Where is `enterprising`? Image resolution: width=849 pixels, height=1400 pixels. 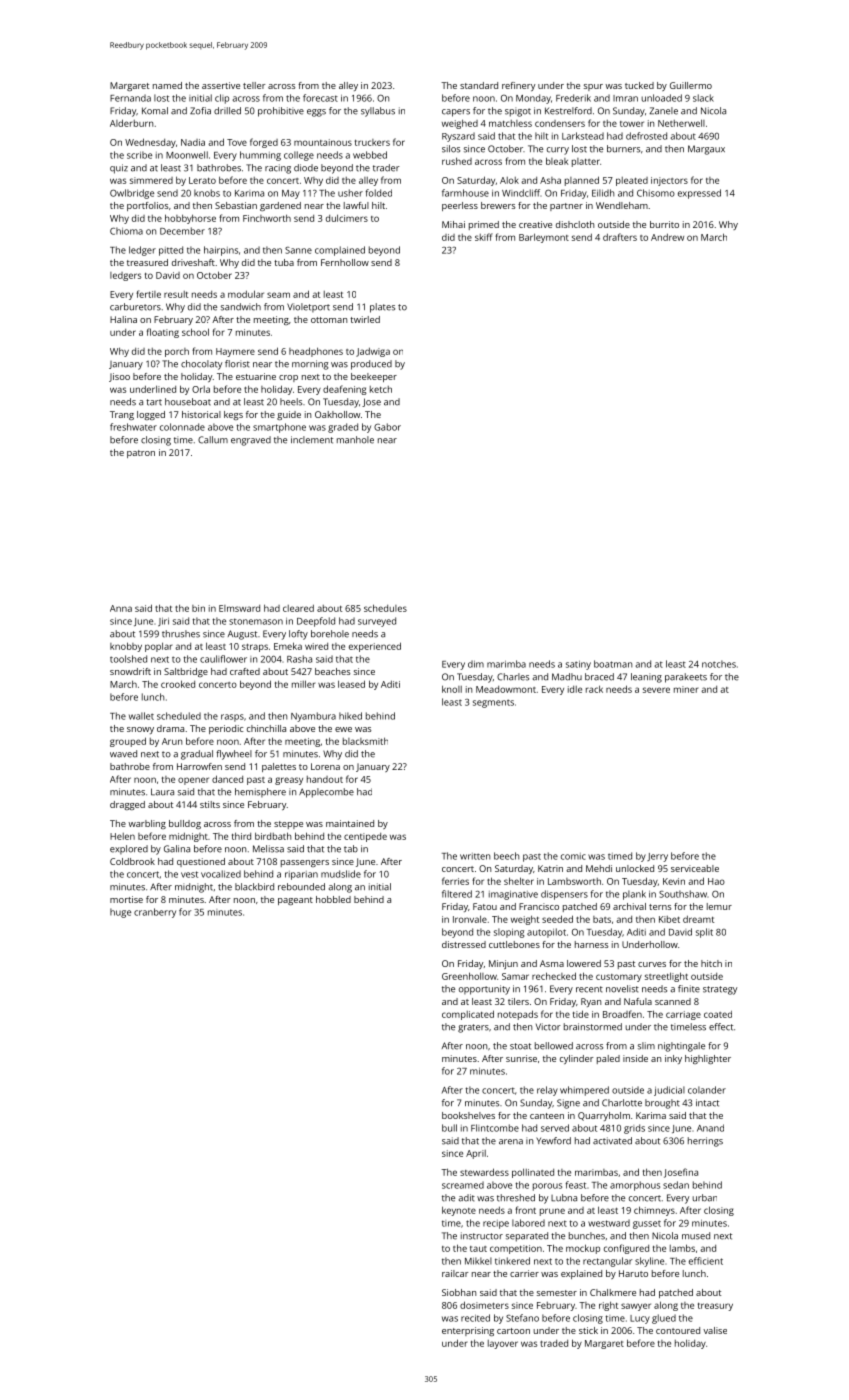
enterprising is located at coordinates (468, 1331).
